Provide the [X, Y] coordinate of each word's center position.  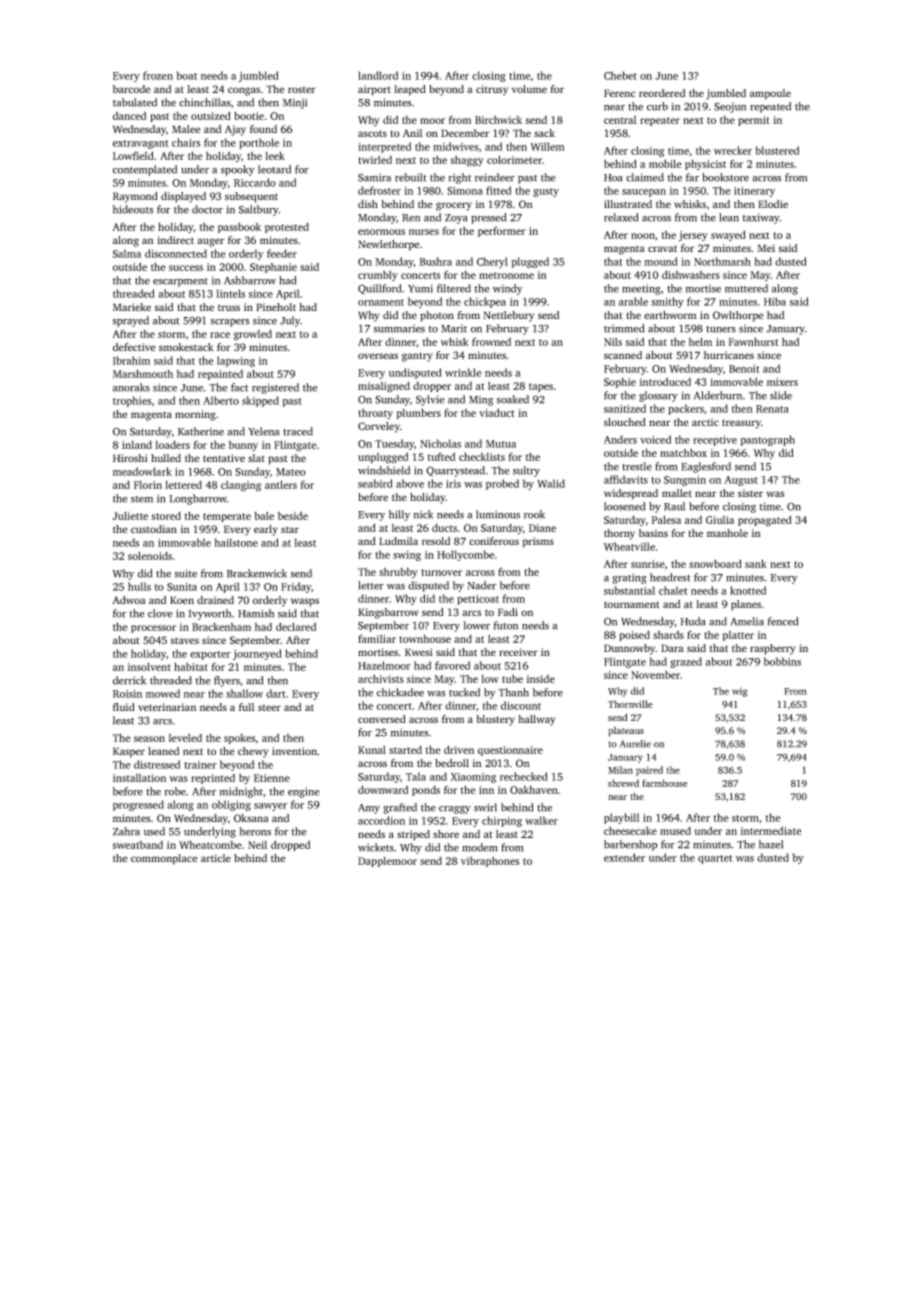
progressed [138, 805]
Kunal [372, 750]
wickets [376, 847]
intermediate [771, 831]
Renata [772, 409]
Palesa [666, 520]
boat [187, 75]
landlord [378, 75]
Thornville [630, 704]
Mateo [291, 472]
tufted [441, 456]
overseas [378, 356]
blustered [777, 150]
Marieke [132, 307]
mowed [163, 693]
